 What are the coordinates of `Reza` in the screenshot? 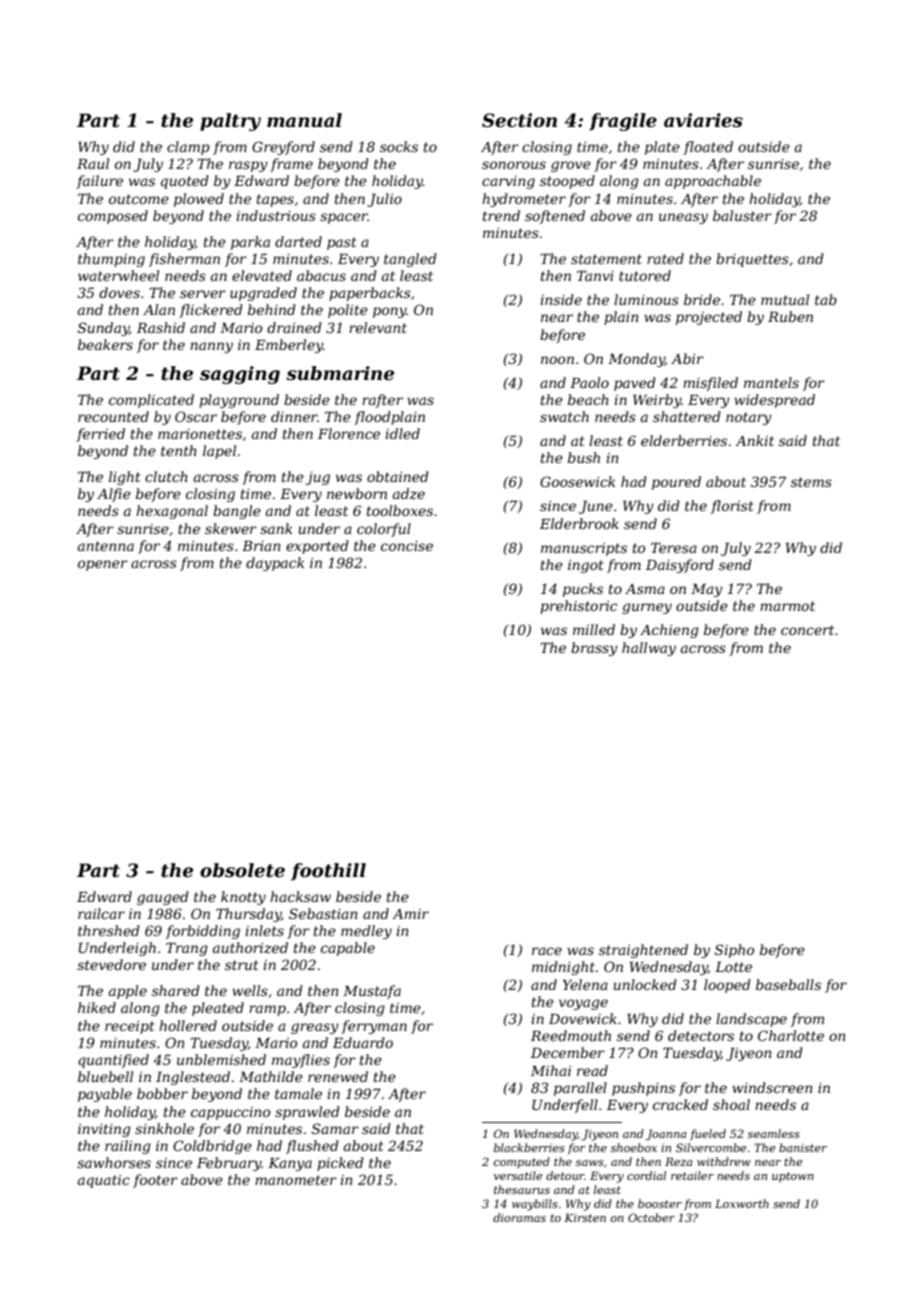 It's located at (679, 1161).
